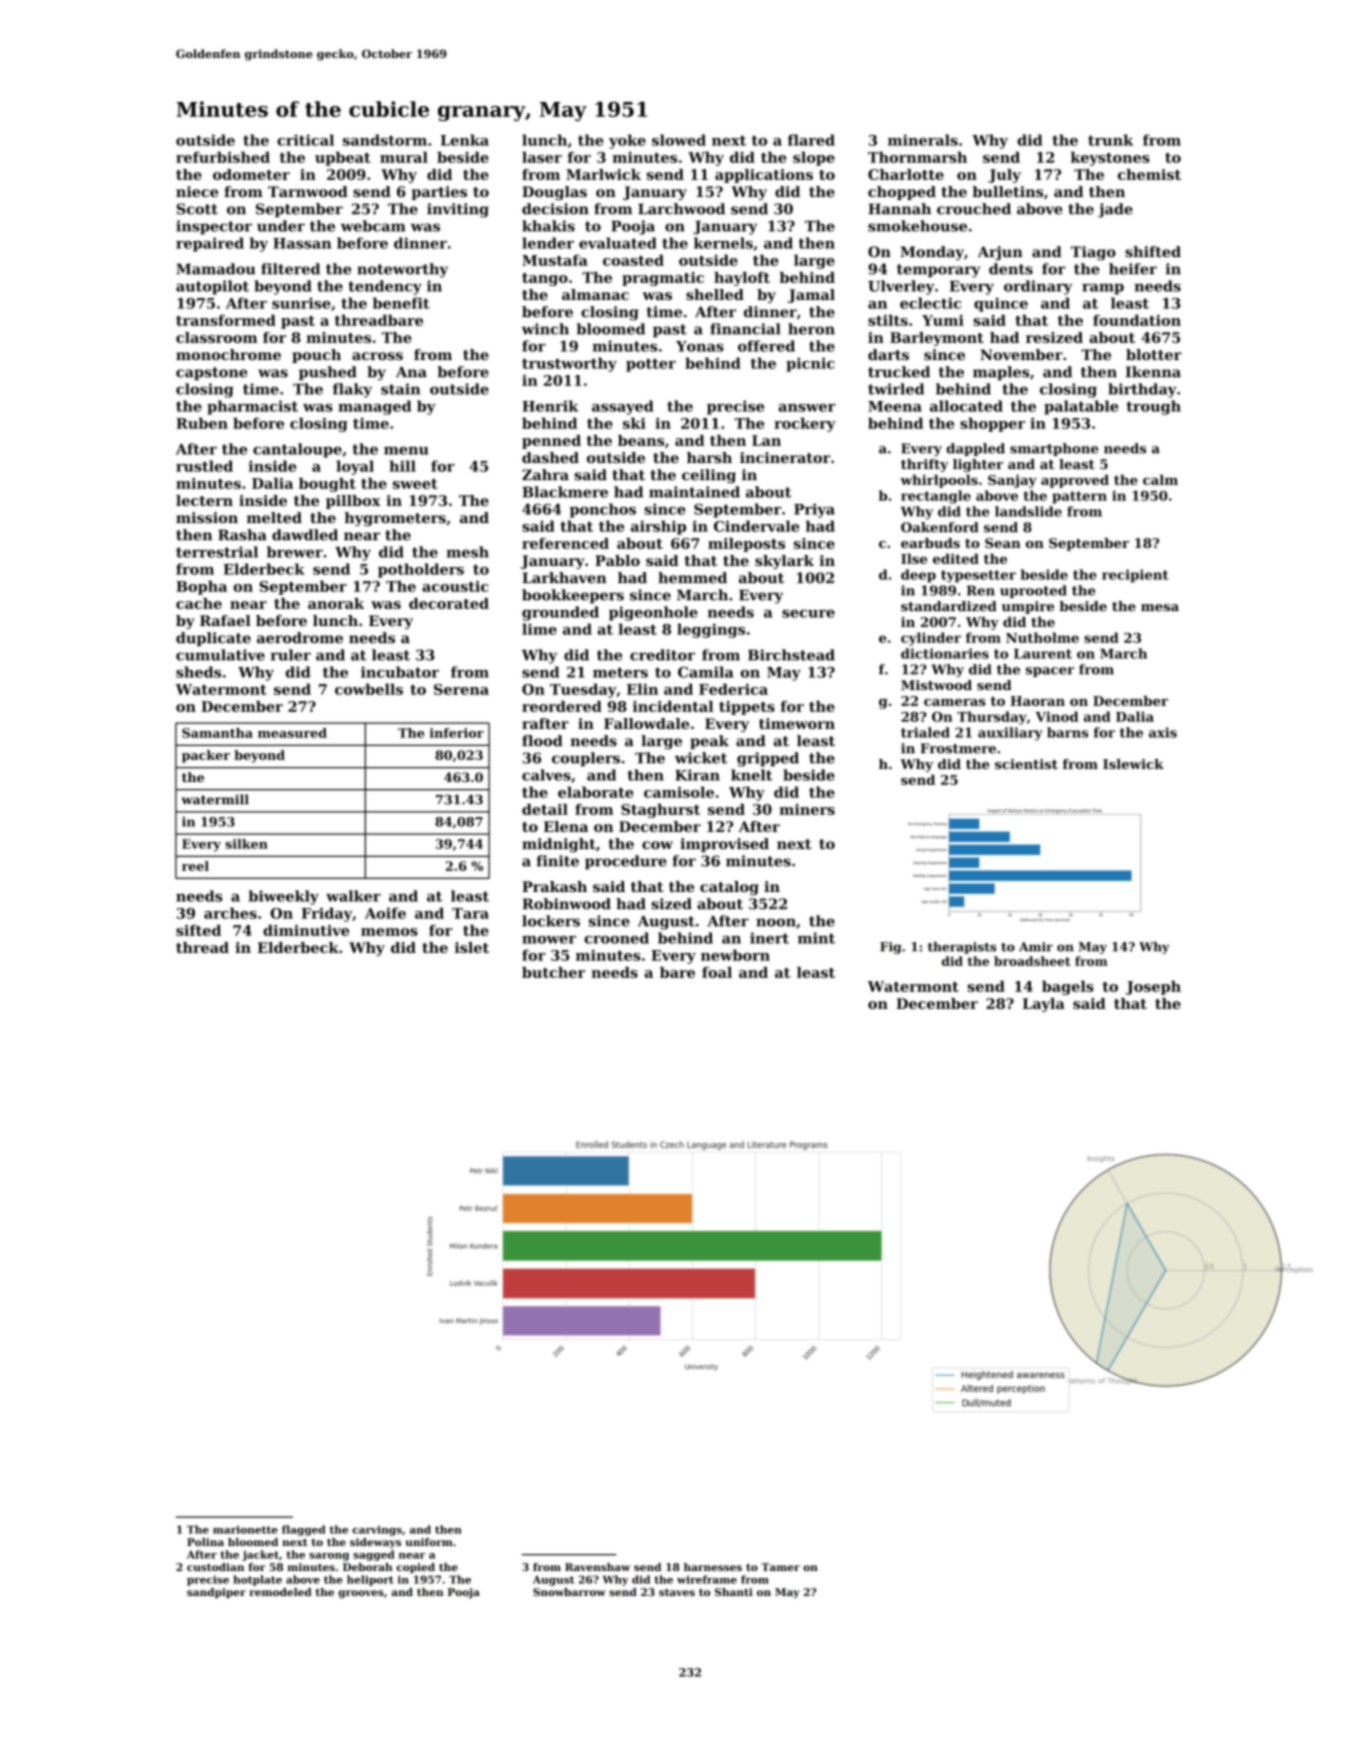 The height and width of the screenshot is (1757, 1357). I want to click on Layla, so click(1044, 1005).
